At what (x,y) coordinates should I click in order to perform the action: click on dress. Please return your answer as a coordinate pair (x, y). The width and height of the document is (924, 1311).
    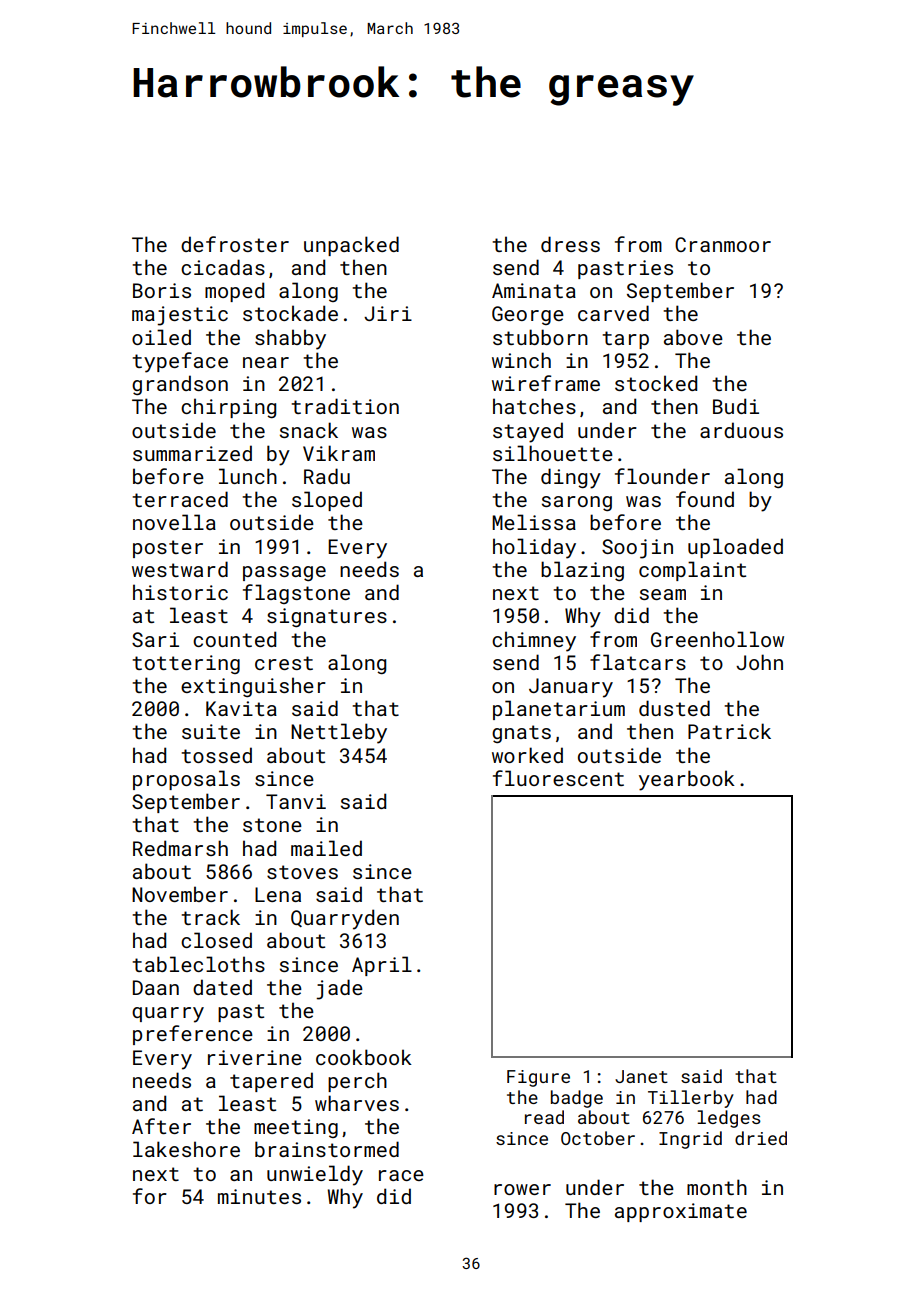
    Looking at the image, I should click on (570, 244).
